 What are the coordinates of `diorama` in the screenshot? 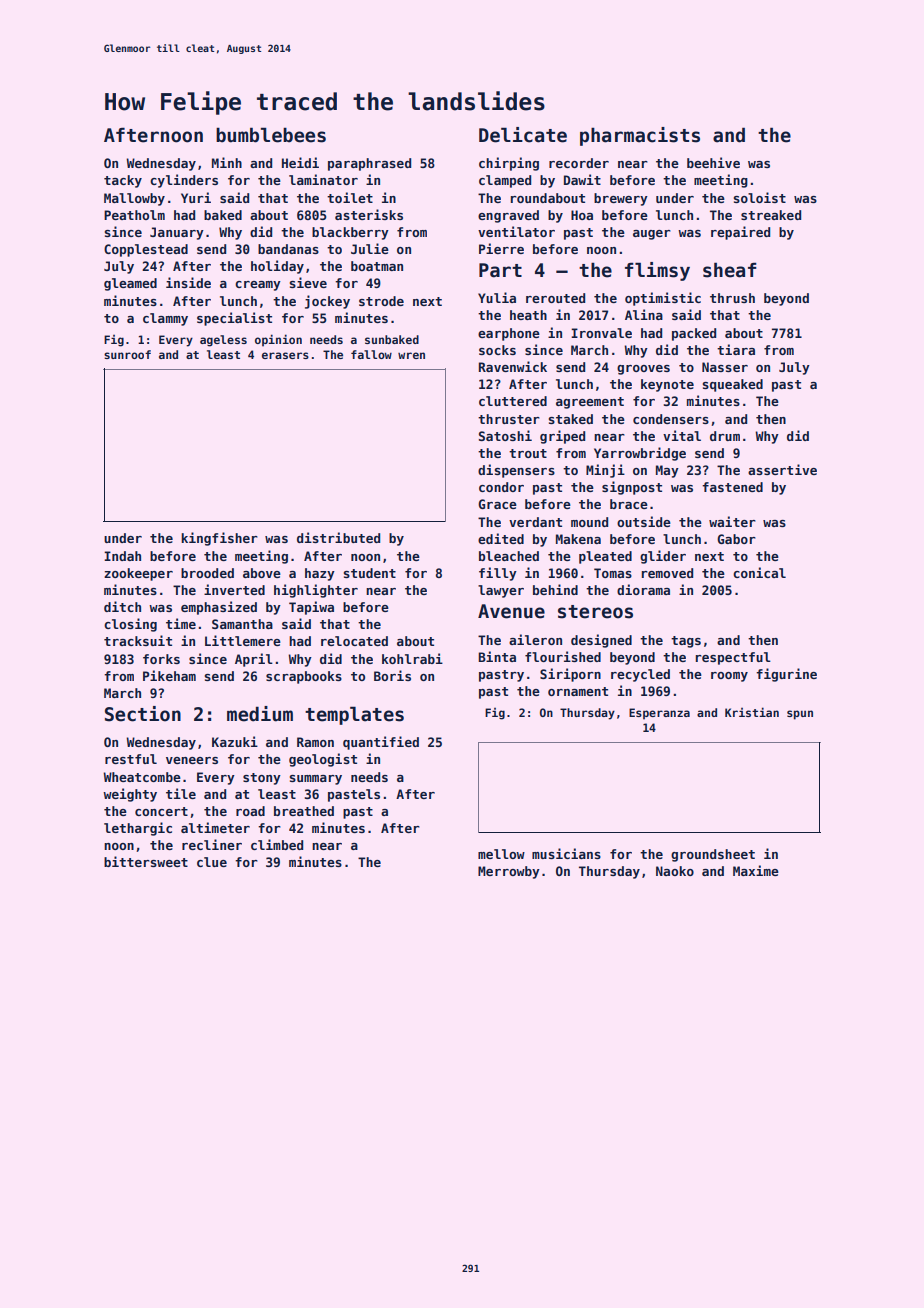 It's located at (643, 589).
